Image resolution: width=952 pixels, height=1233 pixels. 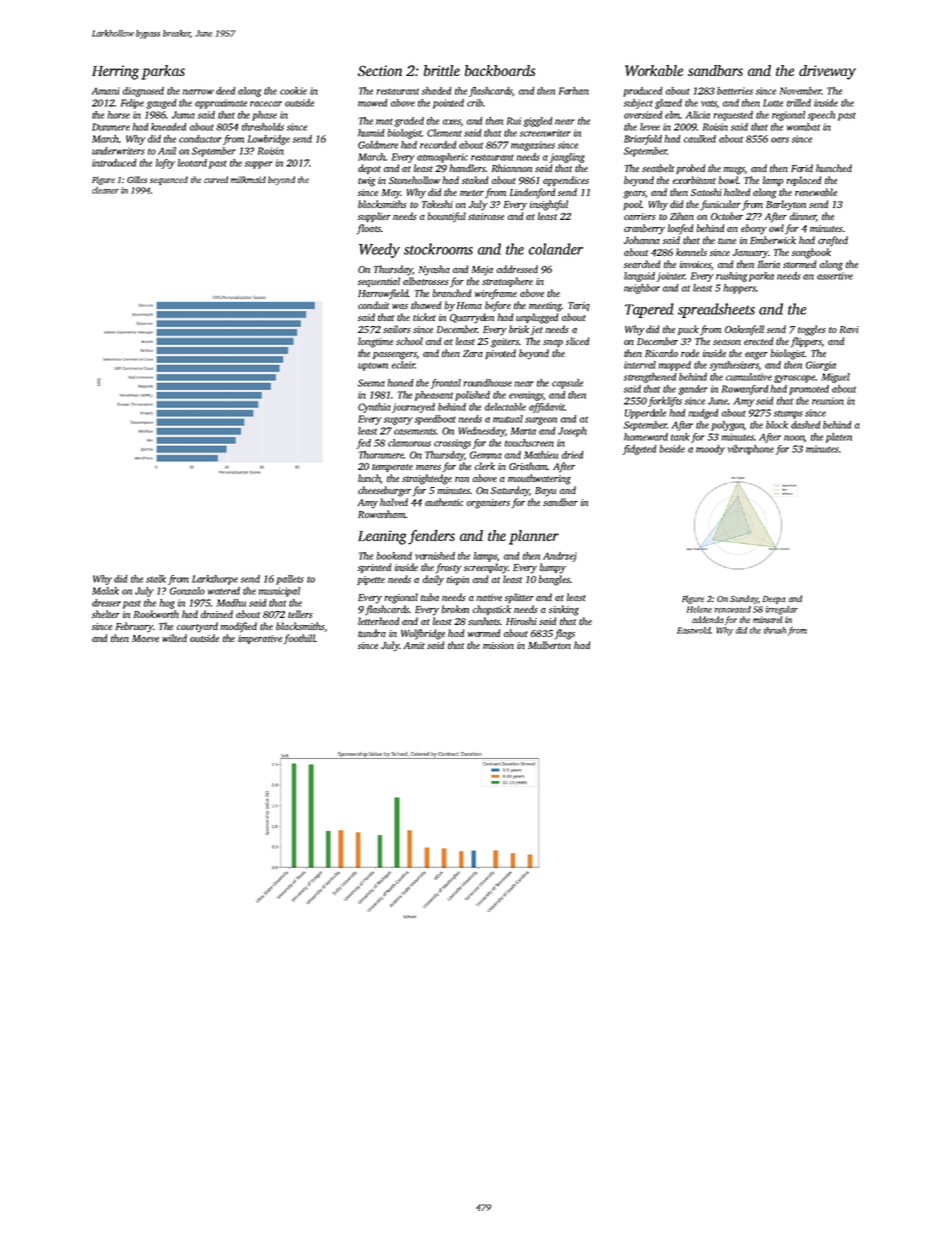 What do you see at coordinates (579, 306) in the image?
I see `Tariq` at bounding box center [579, 306].
